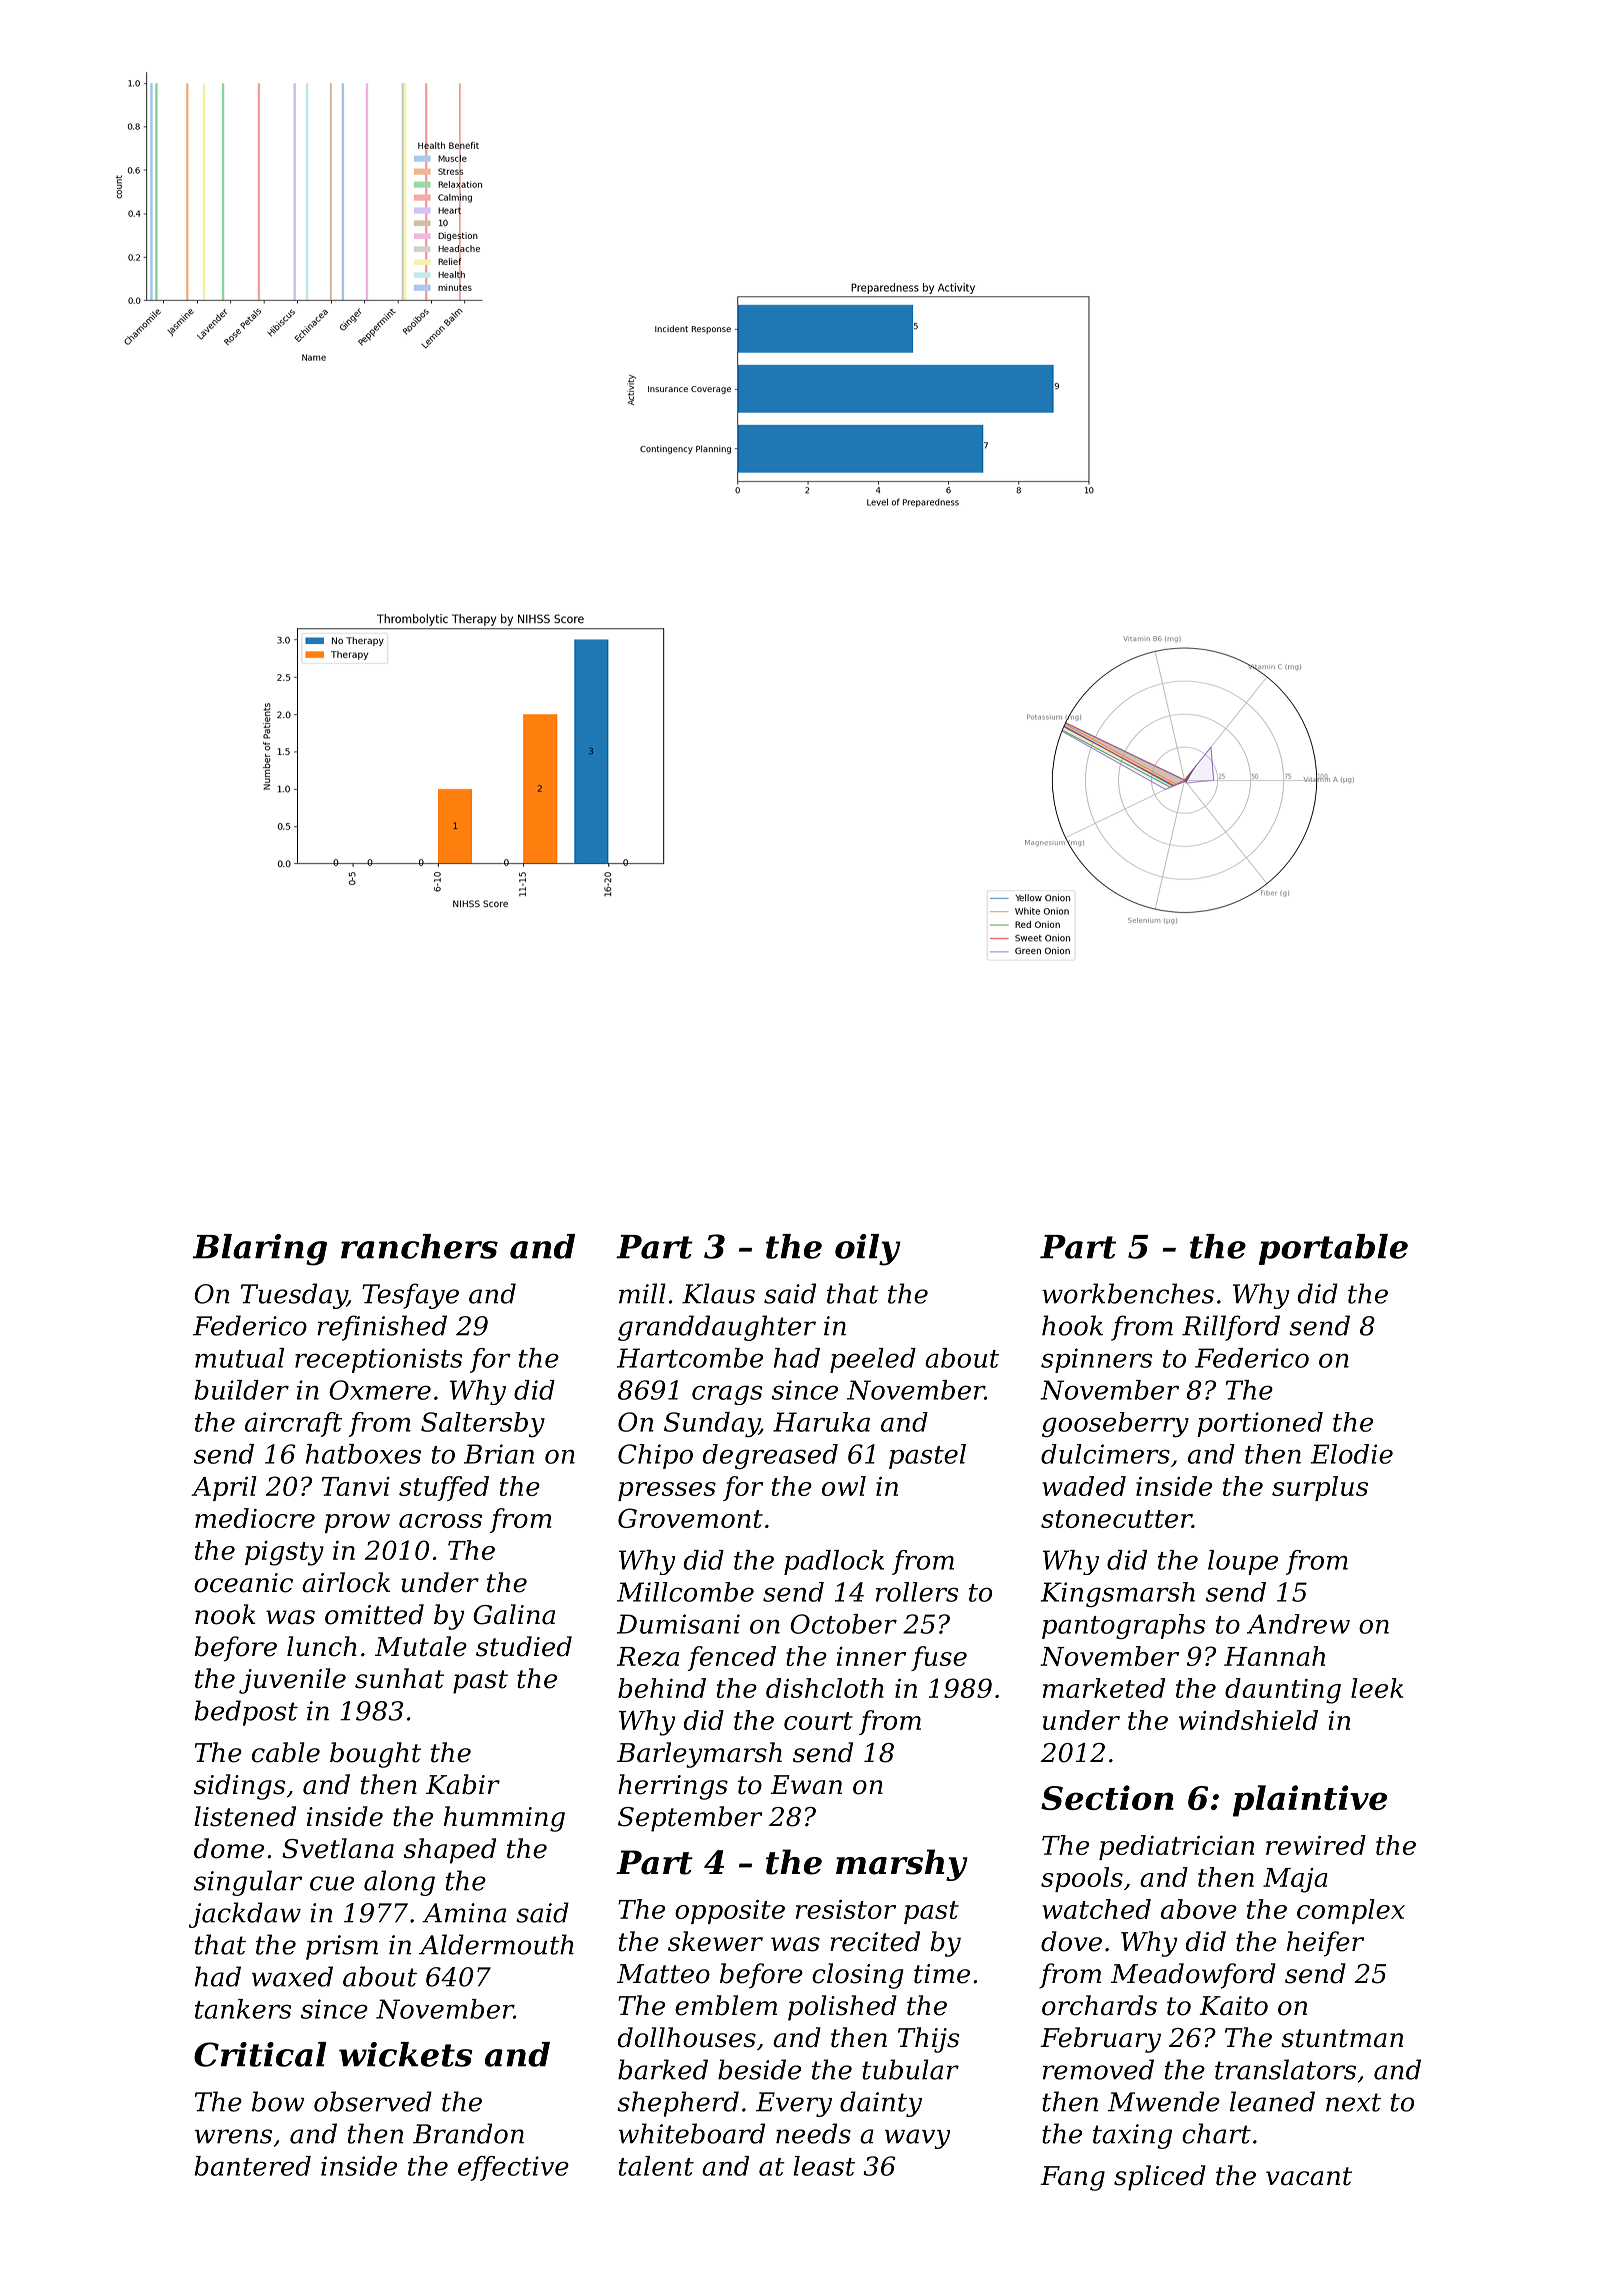 Image resolution: width=1620 pixels, height=2292 pixels. Describe the element at coordinates (406, 2054) in the image. I see `wickets` at that location.
